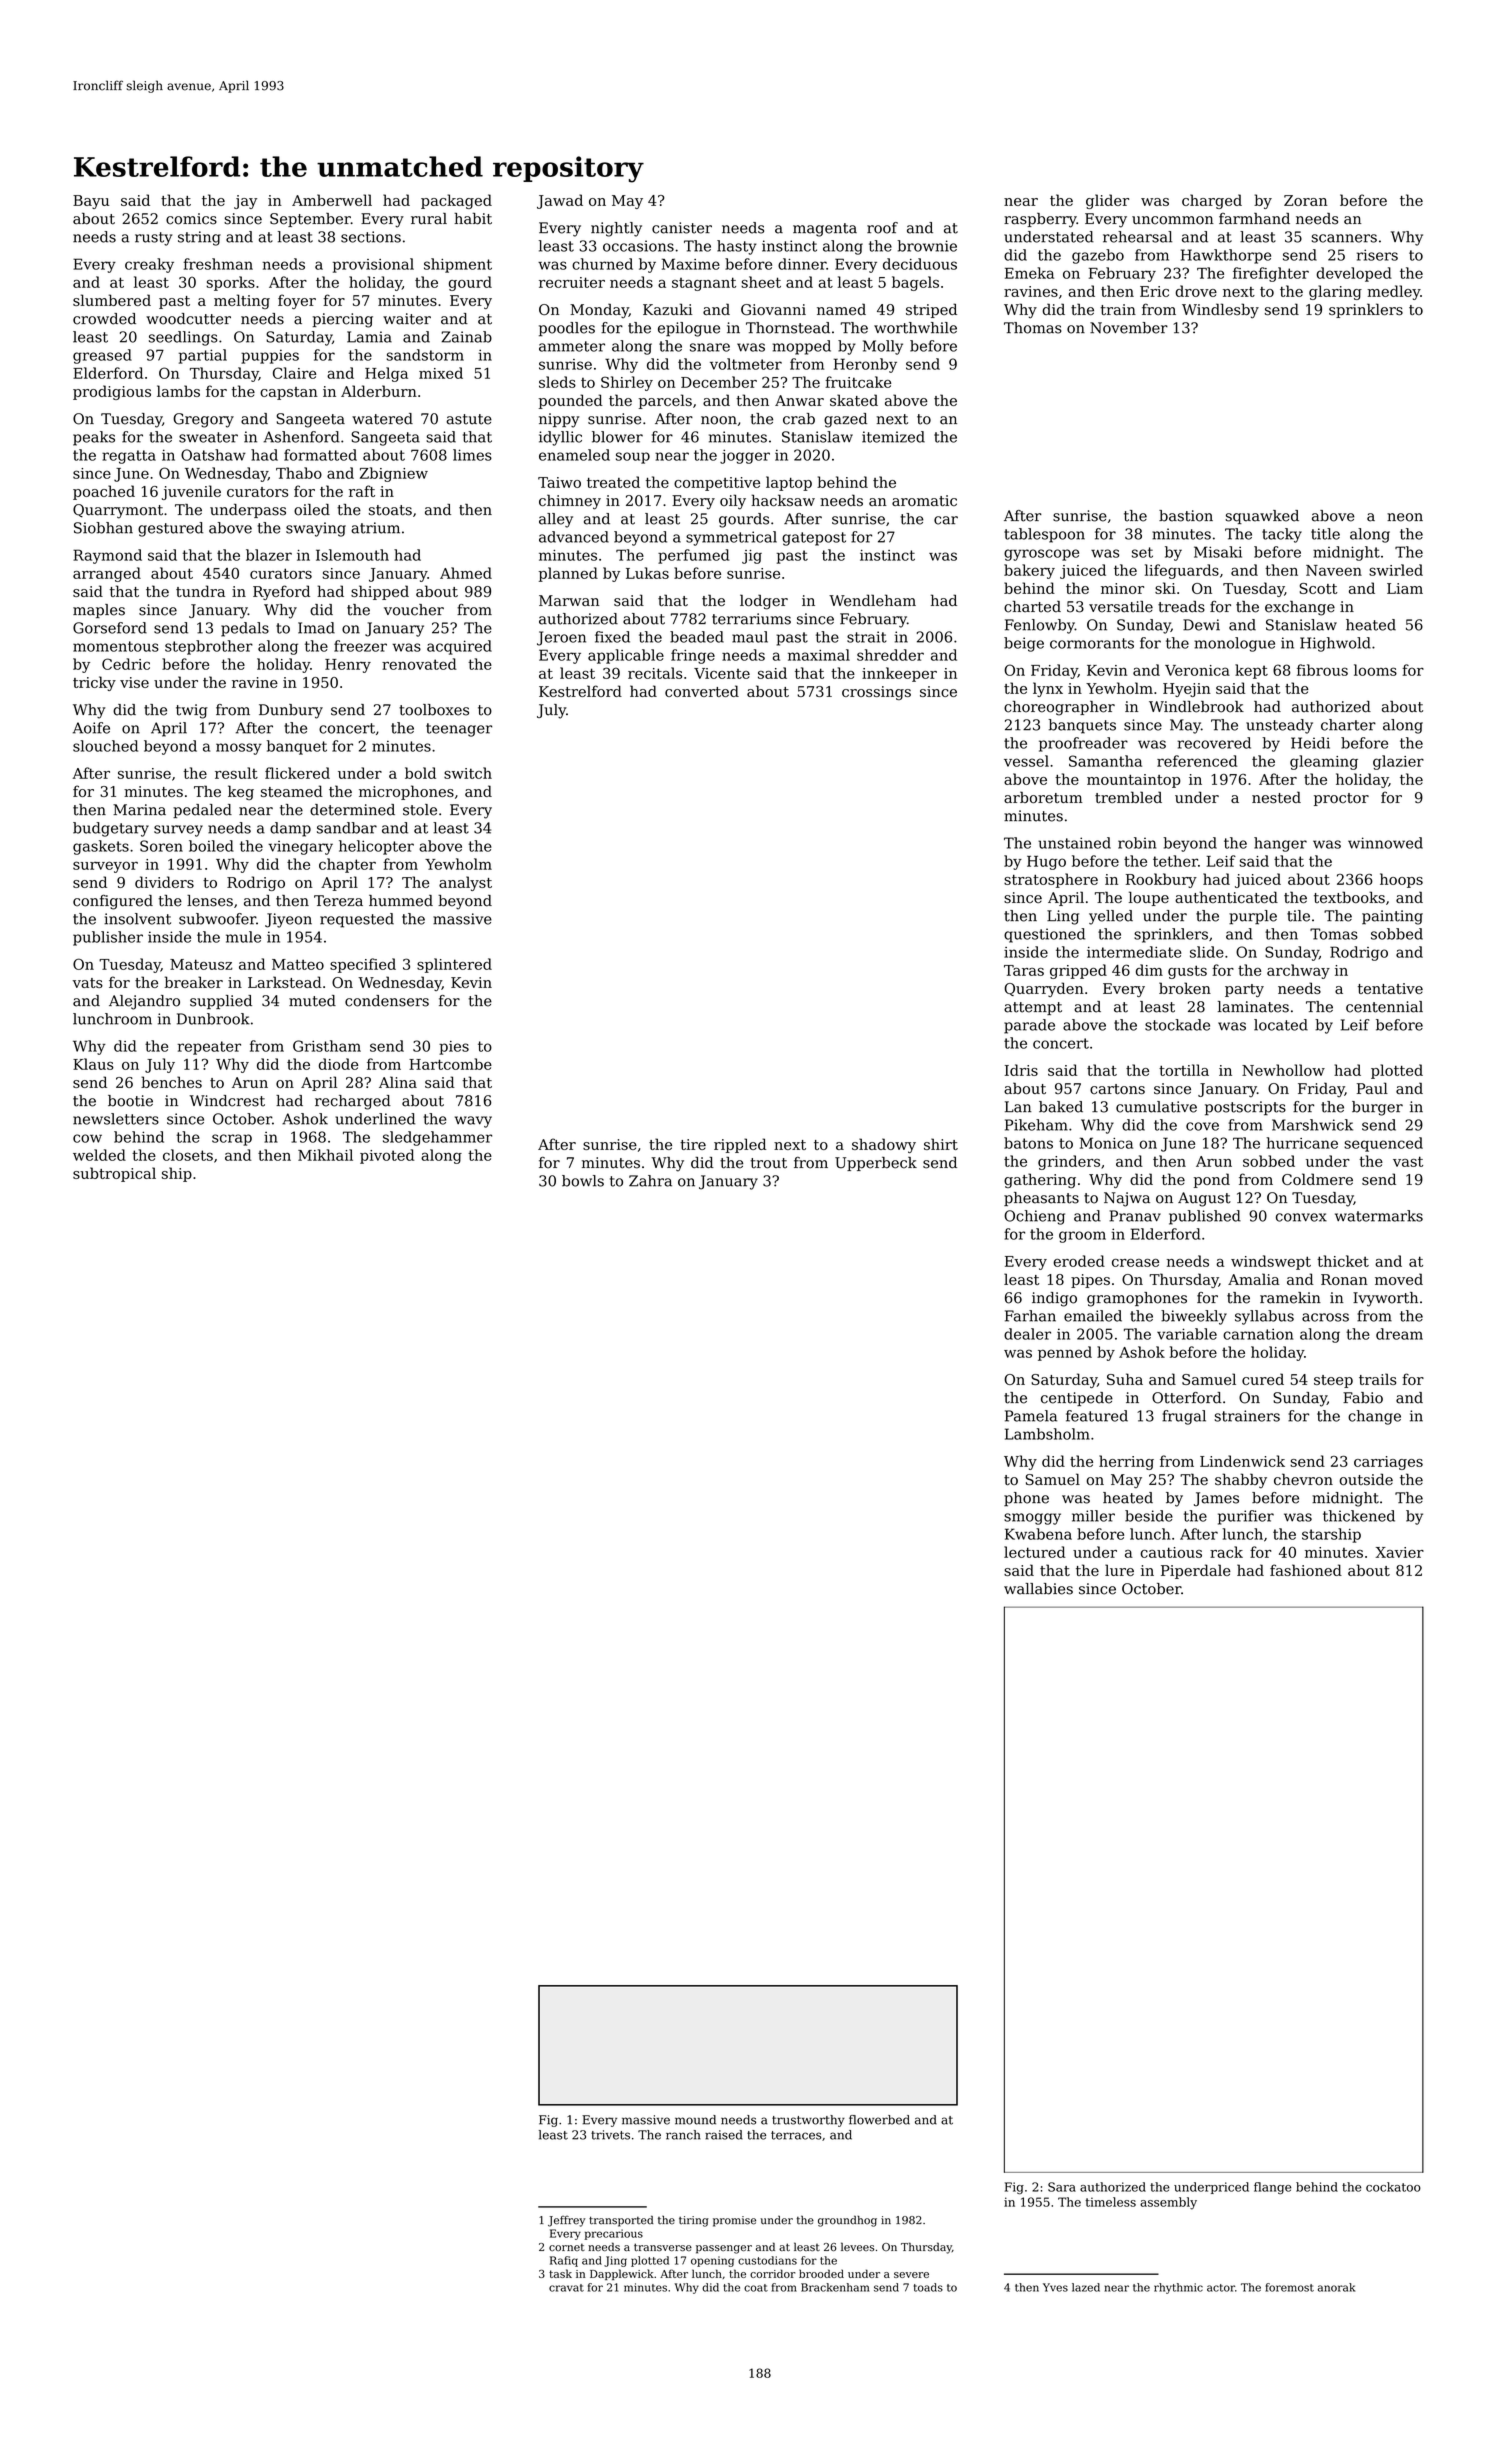 This screenshot has width=1496, height=2464. I want to click on subtropical, so click(114, 1174).
